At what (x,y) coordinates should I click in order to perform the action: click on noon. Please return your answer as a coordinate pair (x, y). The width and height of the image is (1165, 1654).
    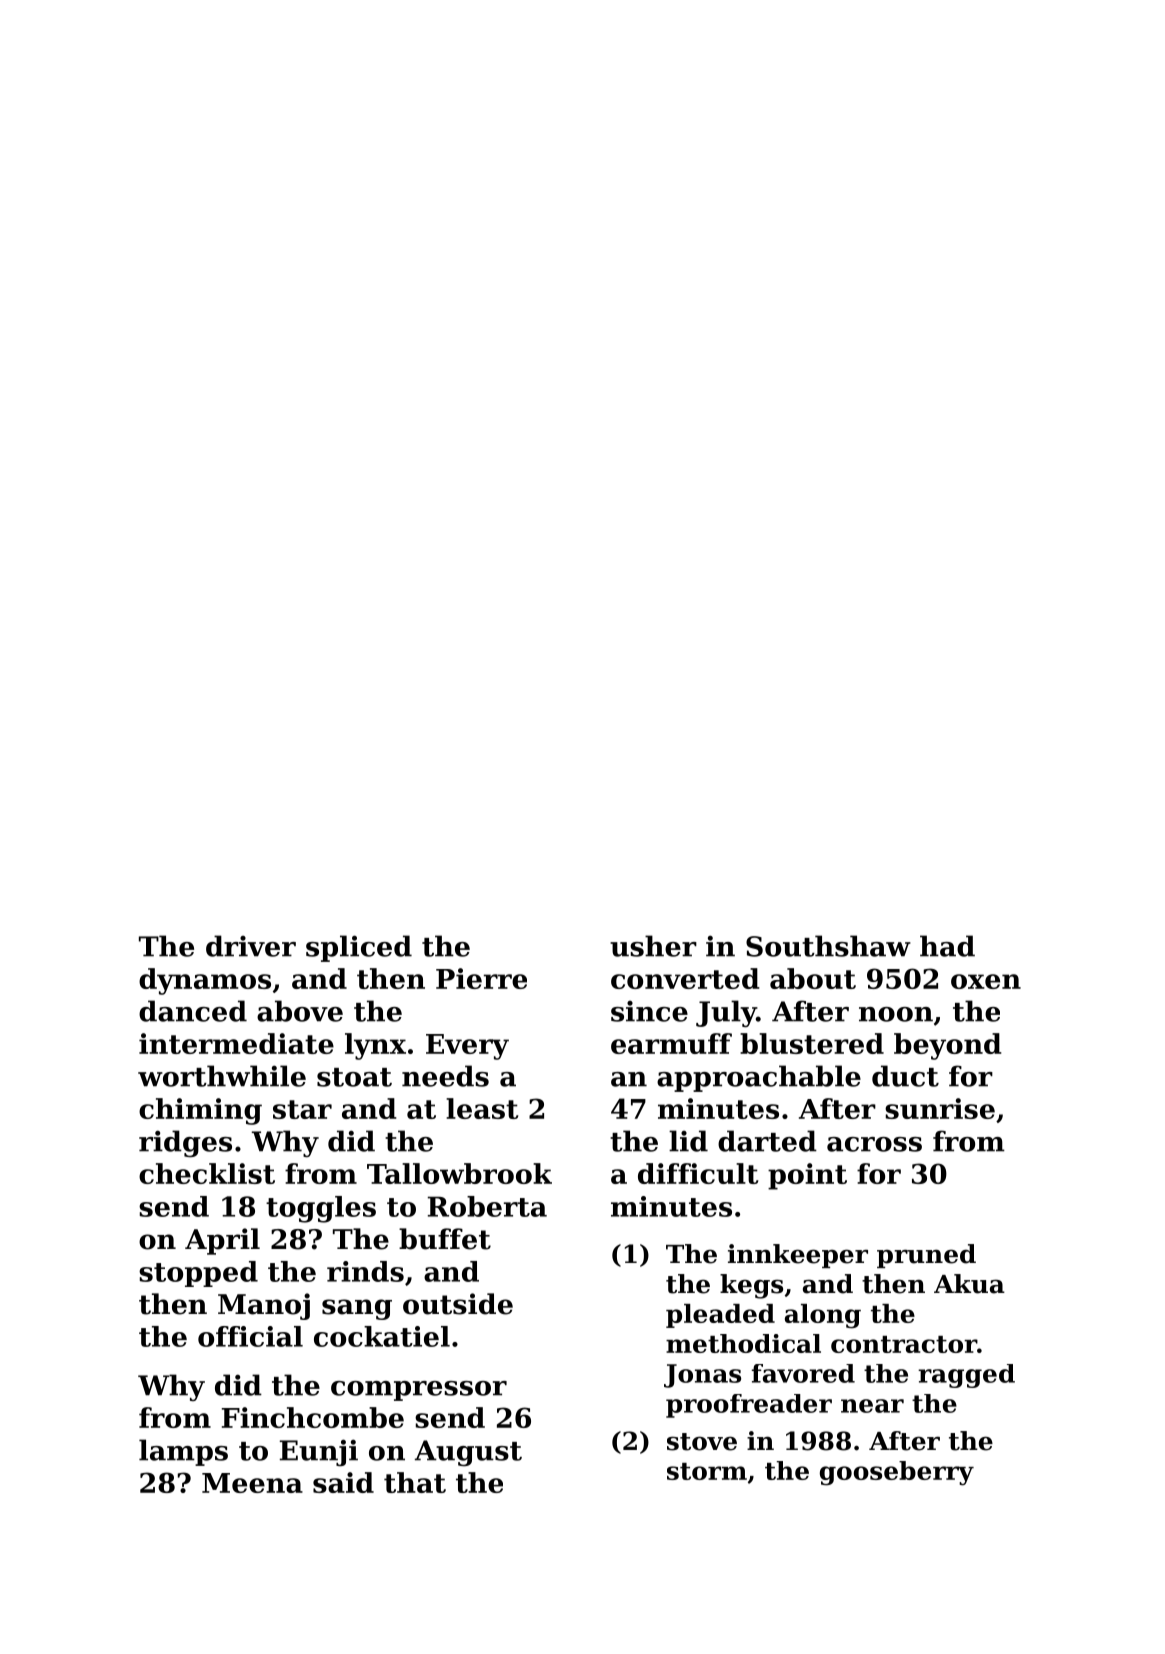
    Looking at the image, I should click on (896, 1014).
